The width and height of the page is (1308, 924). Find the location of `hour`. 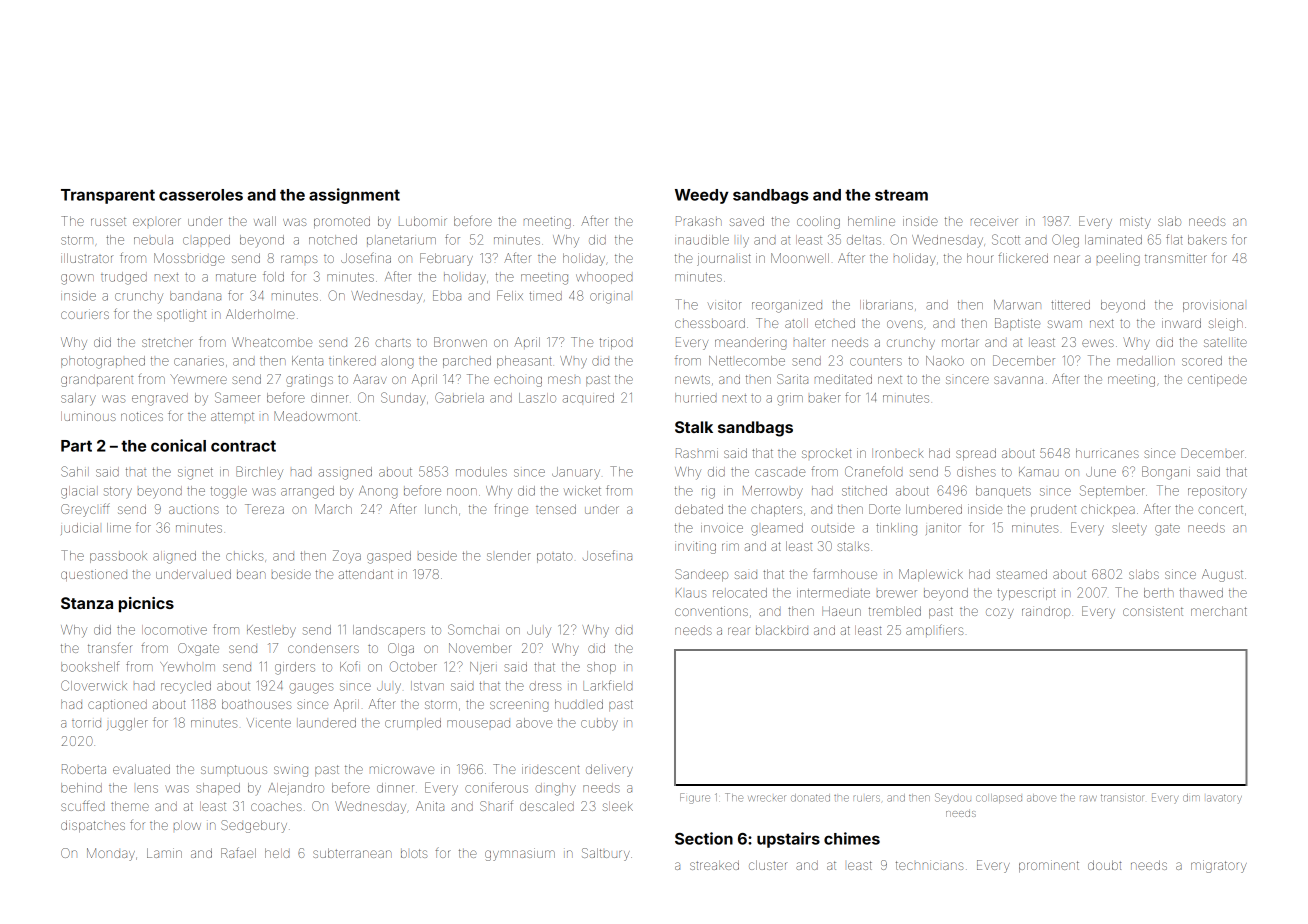

hour is located at coordinates (980, 258).
